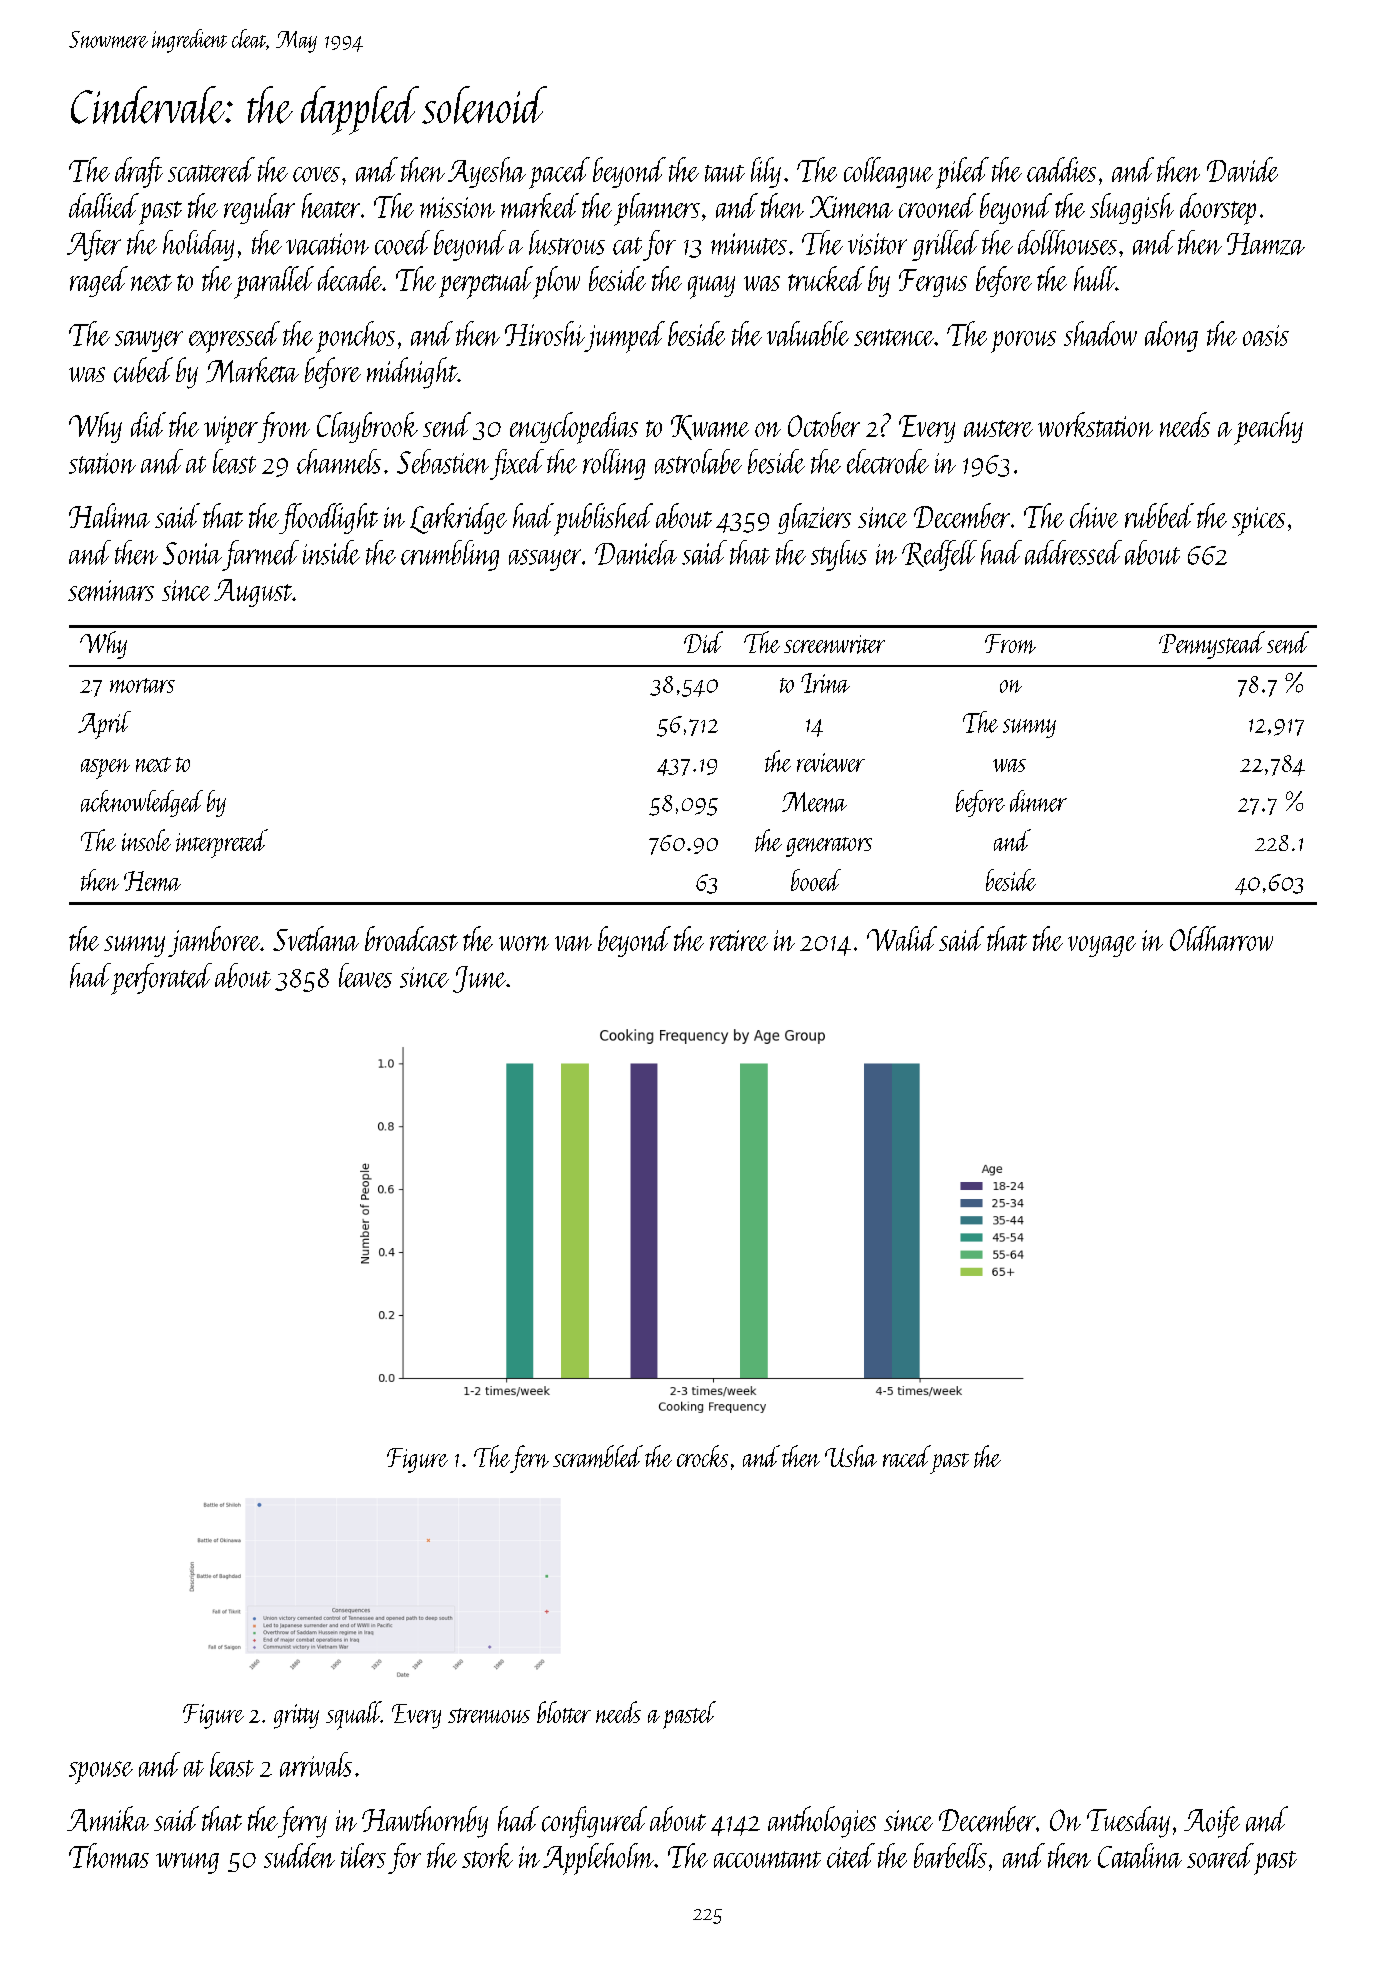 The height and width of the screenshot is (1969, 1386). What do you see at coordinates (766, 172) in the screenshot?
I see `lily` at bounding box center [766, 172].
